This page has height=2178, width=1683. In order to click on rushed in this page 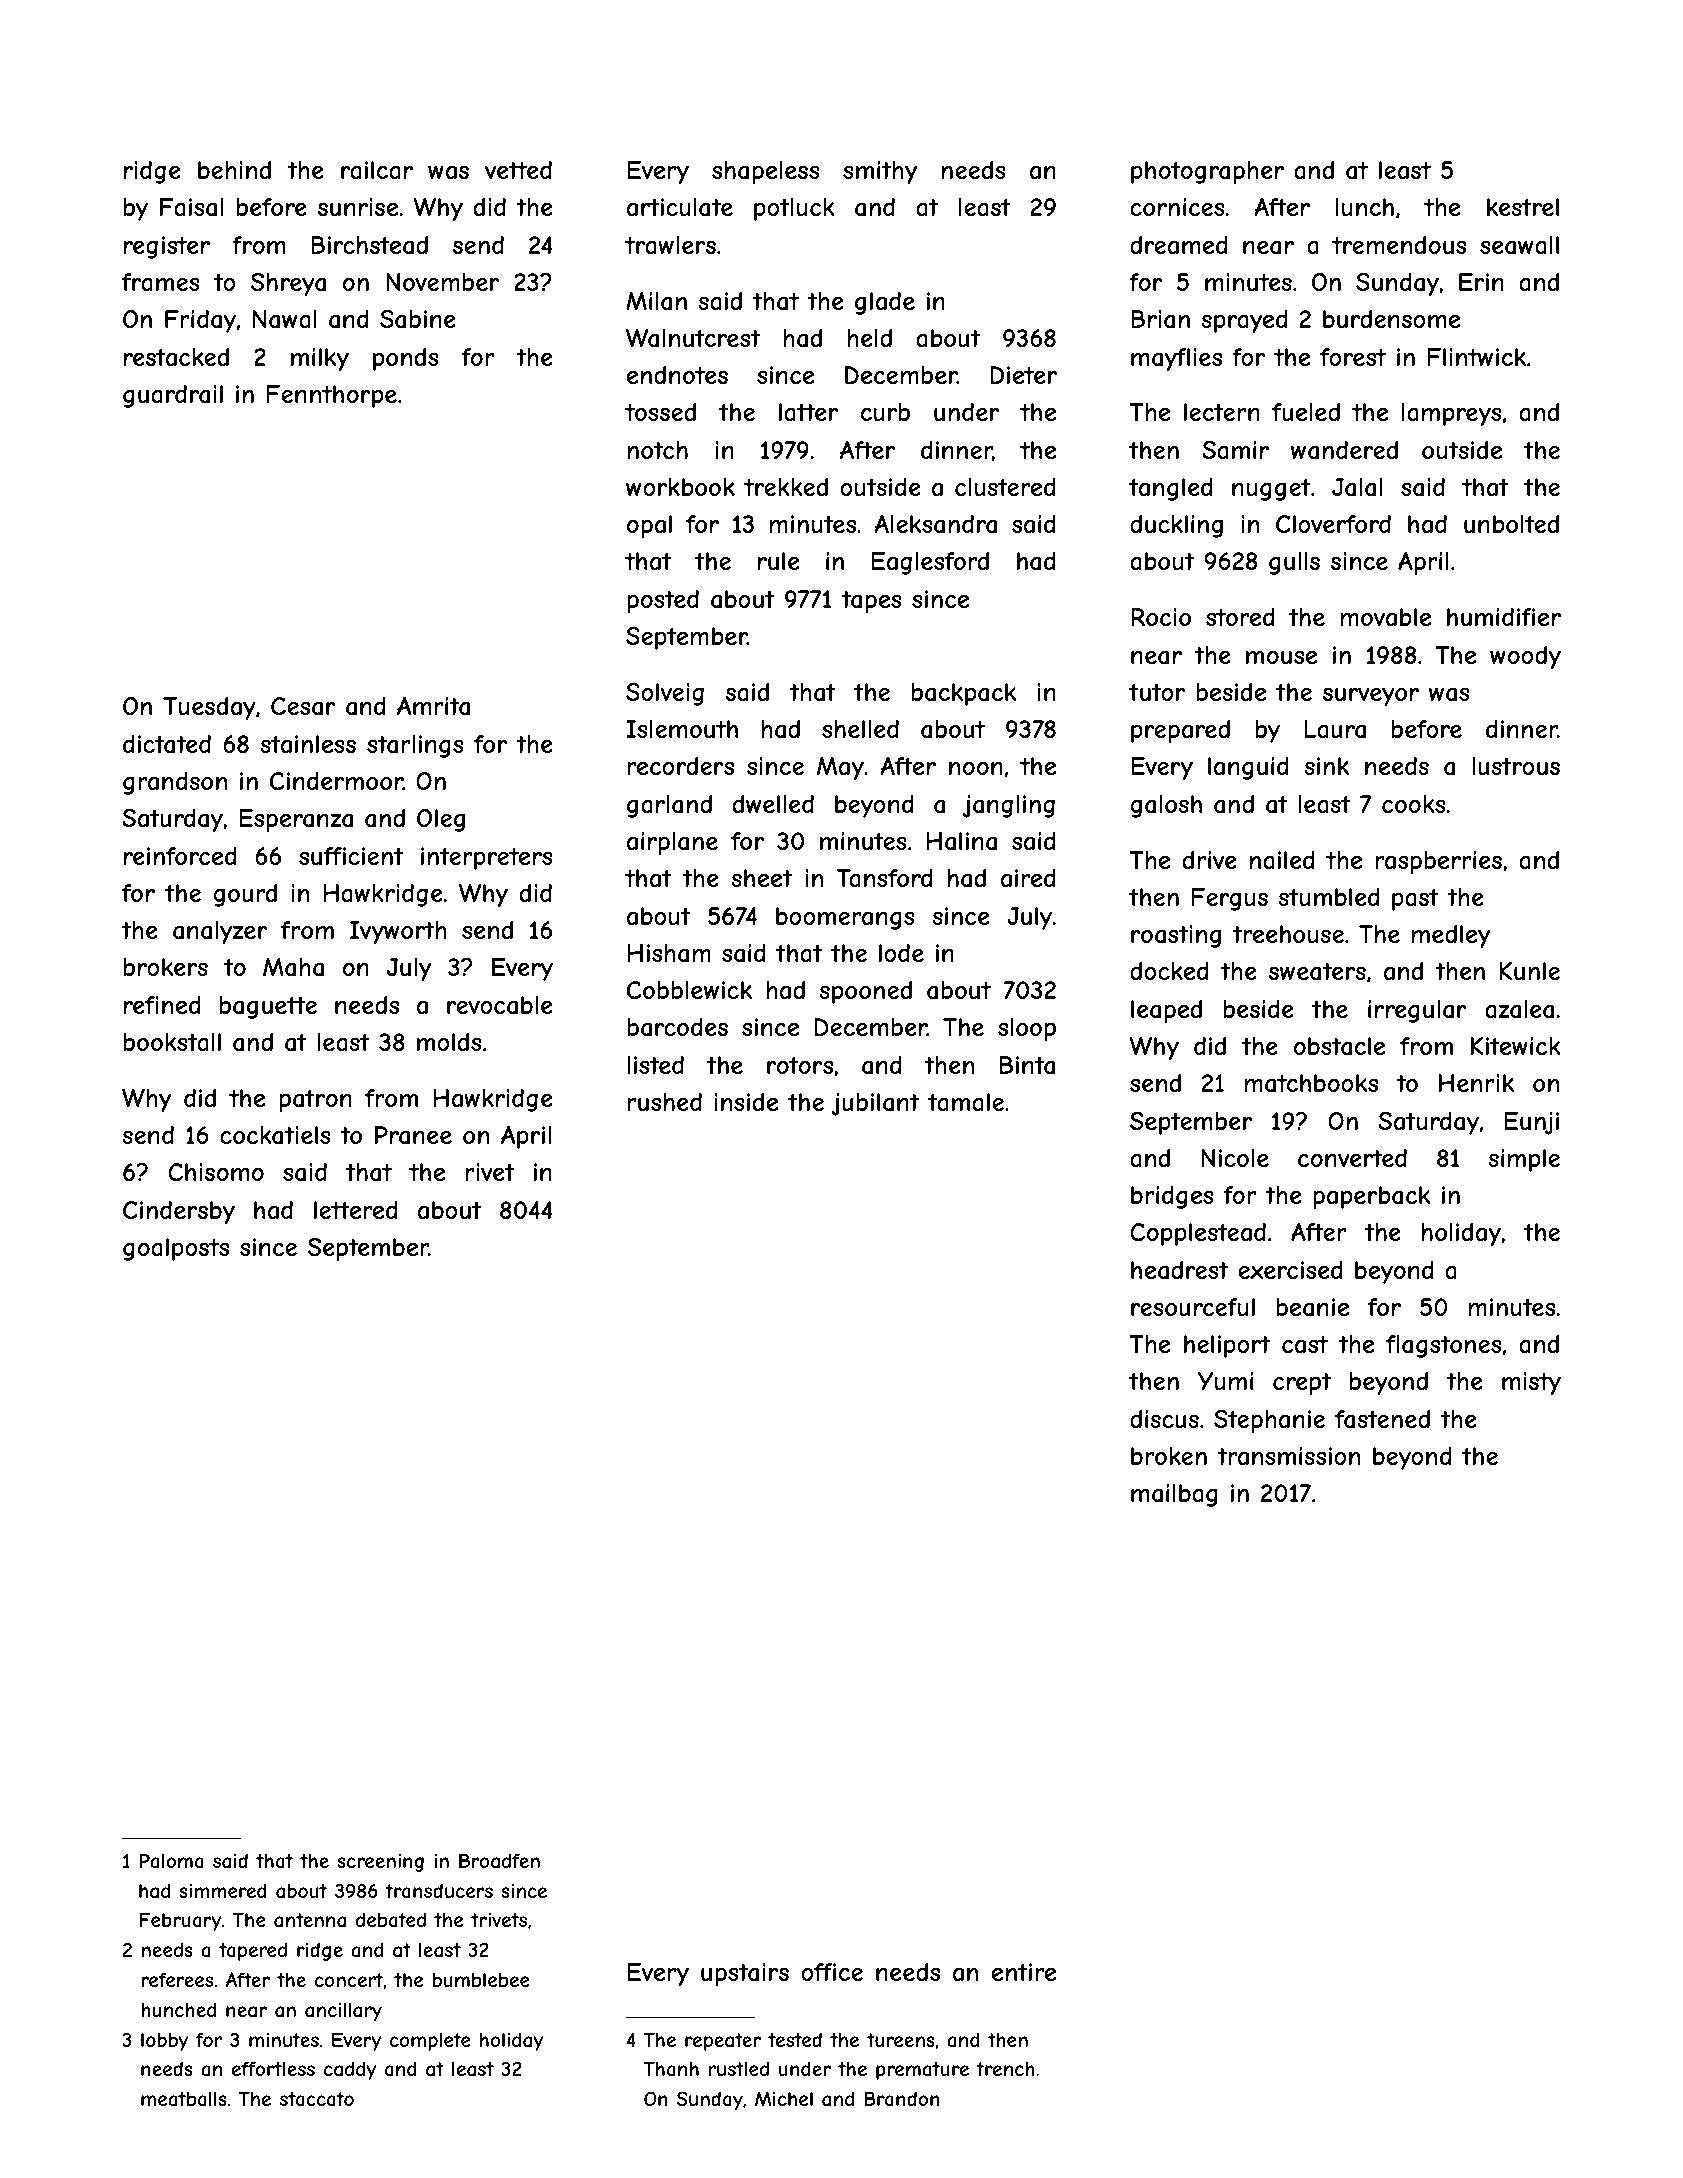, I will do `click(664, 1102)`.
